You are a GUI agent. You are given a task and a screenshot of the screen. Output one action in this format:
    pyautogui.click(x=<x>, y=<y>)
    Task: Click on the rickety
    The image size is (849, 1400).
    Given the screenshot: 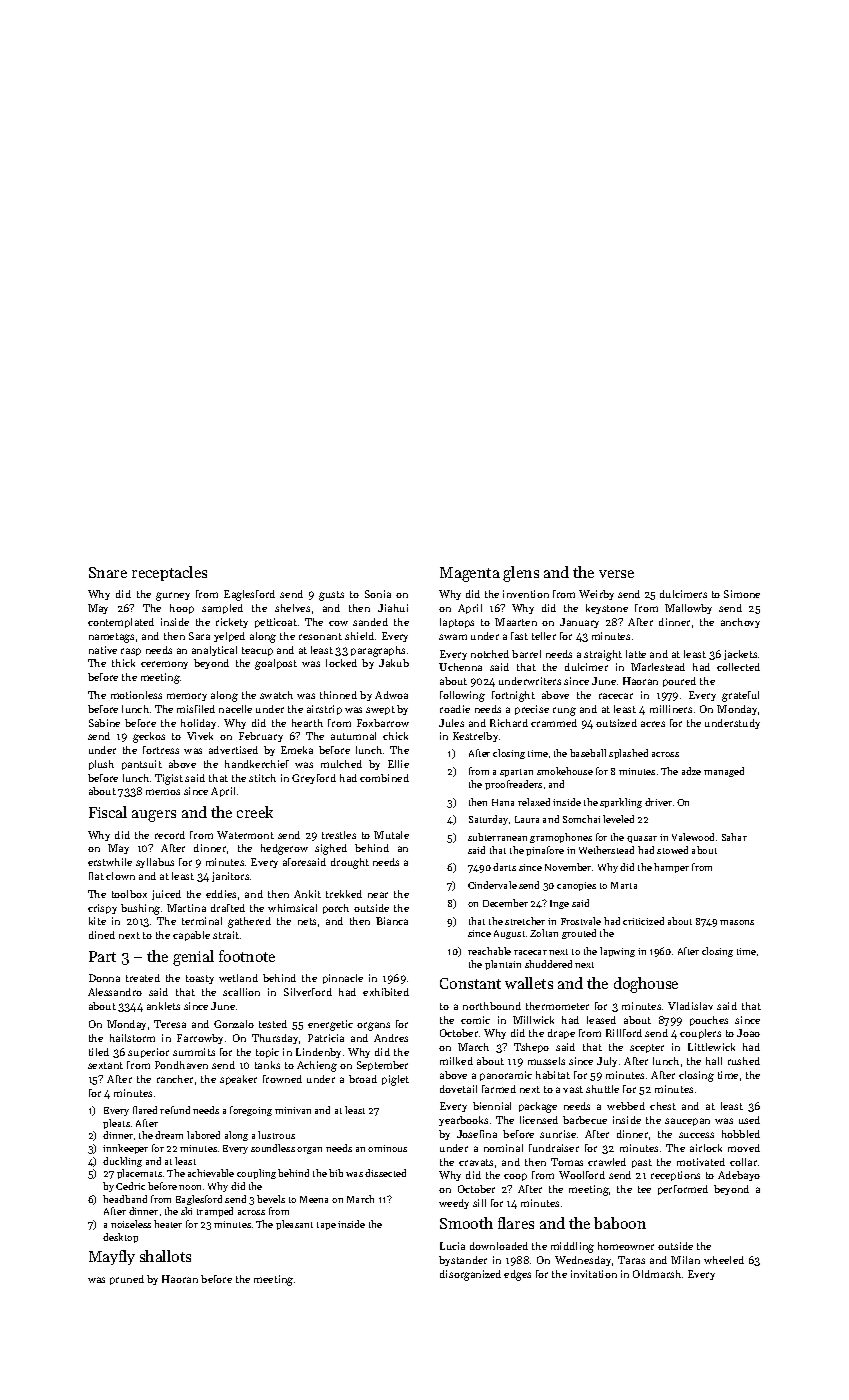 What is the action you would take?
    pyautogui.click(x=232, y=623)
